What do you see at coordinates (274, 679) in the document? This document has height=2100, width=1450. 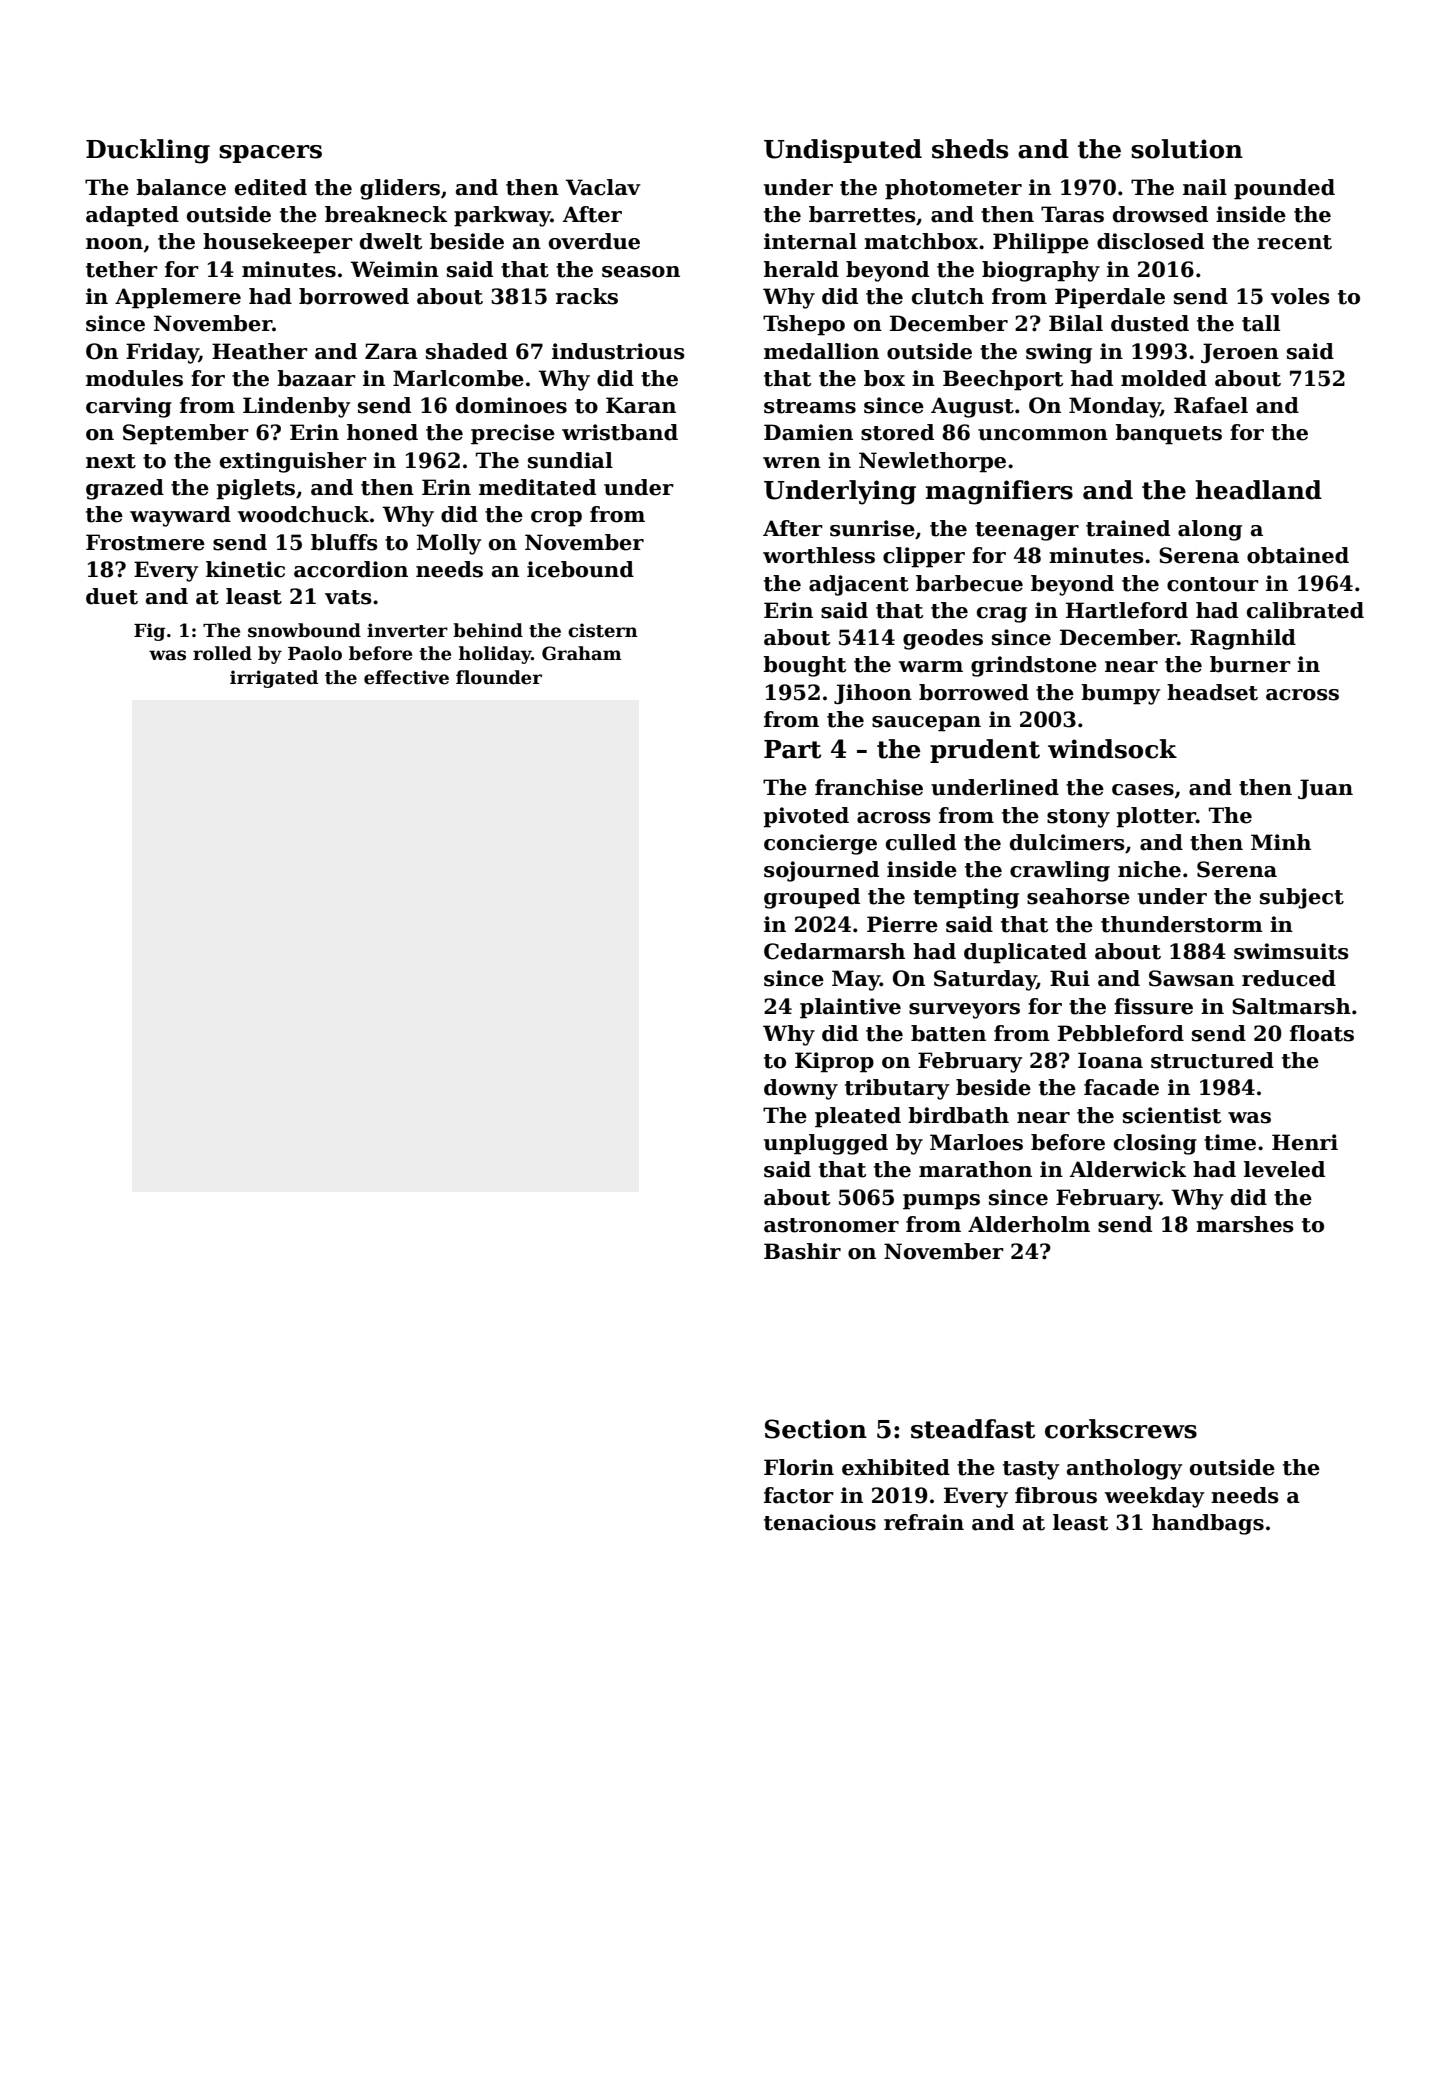 I see `irrigated` at bounding box center [274, 679].
